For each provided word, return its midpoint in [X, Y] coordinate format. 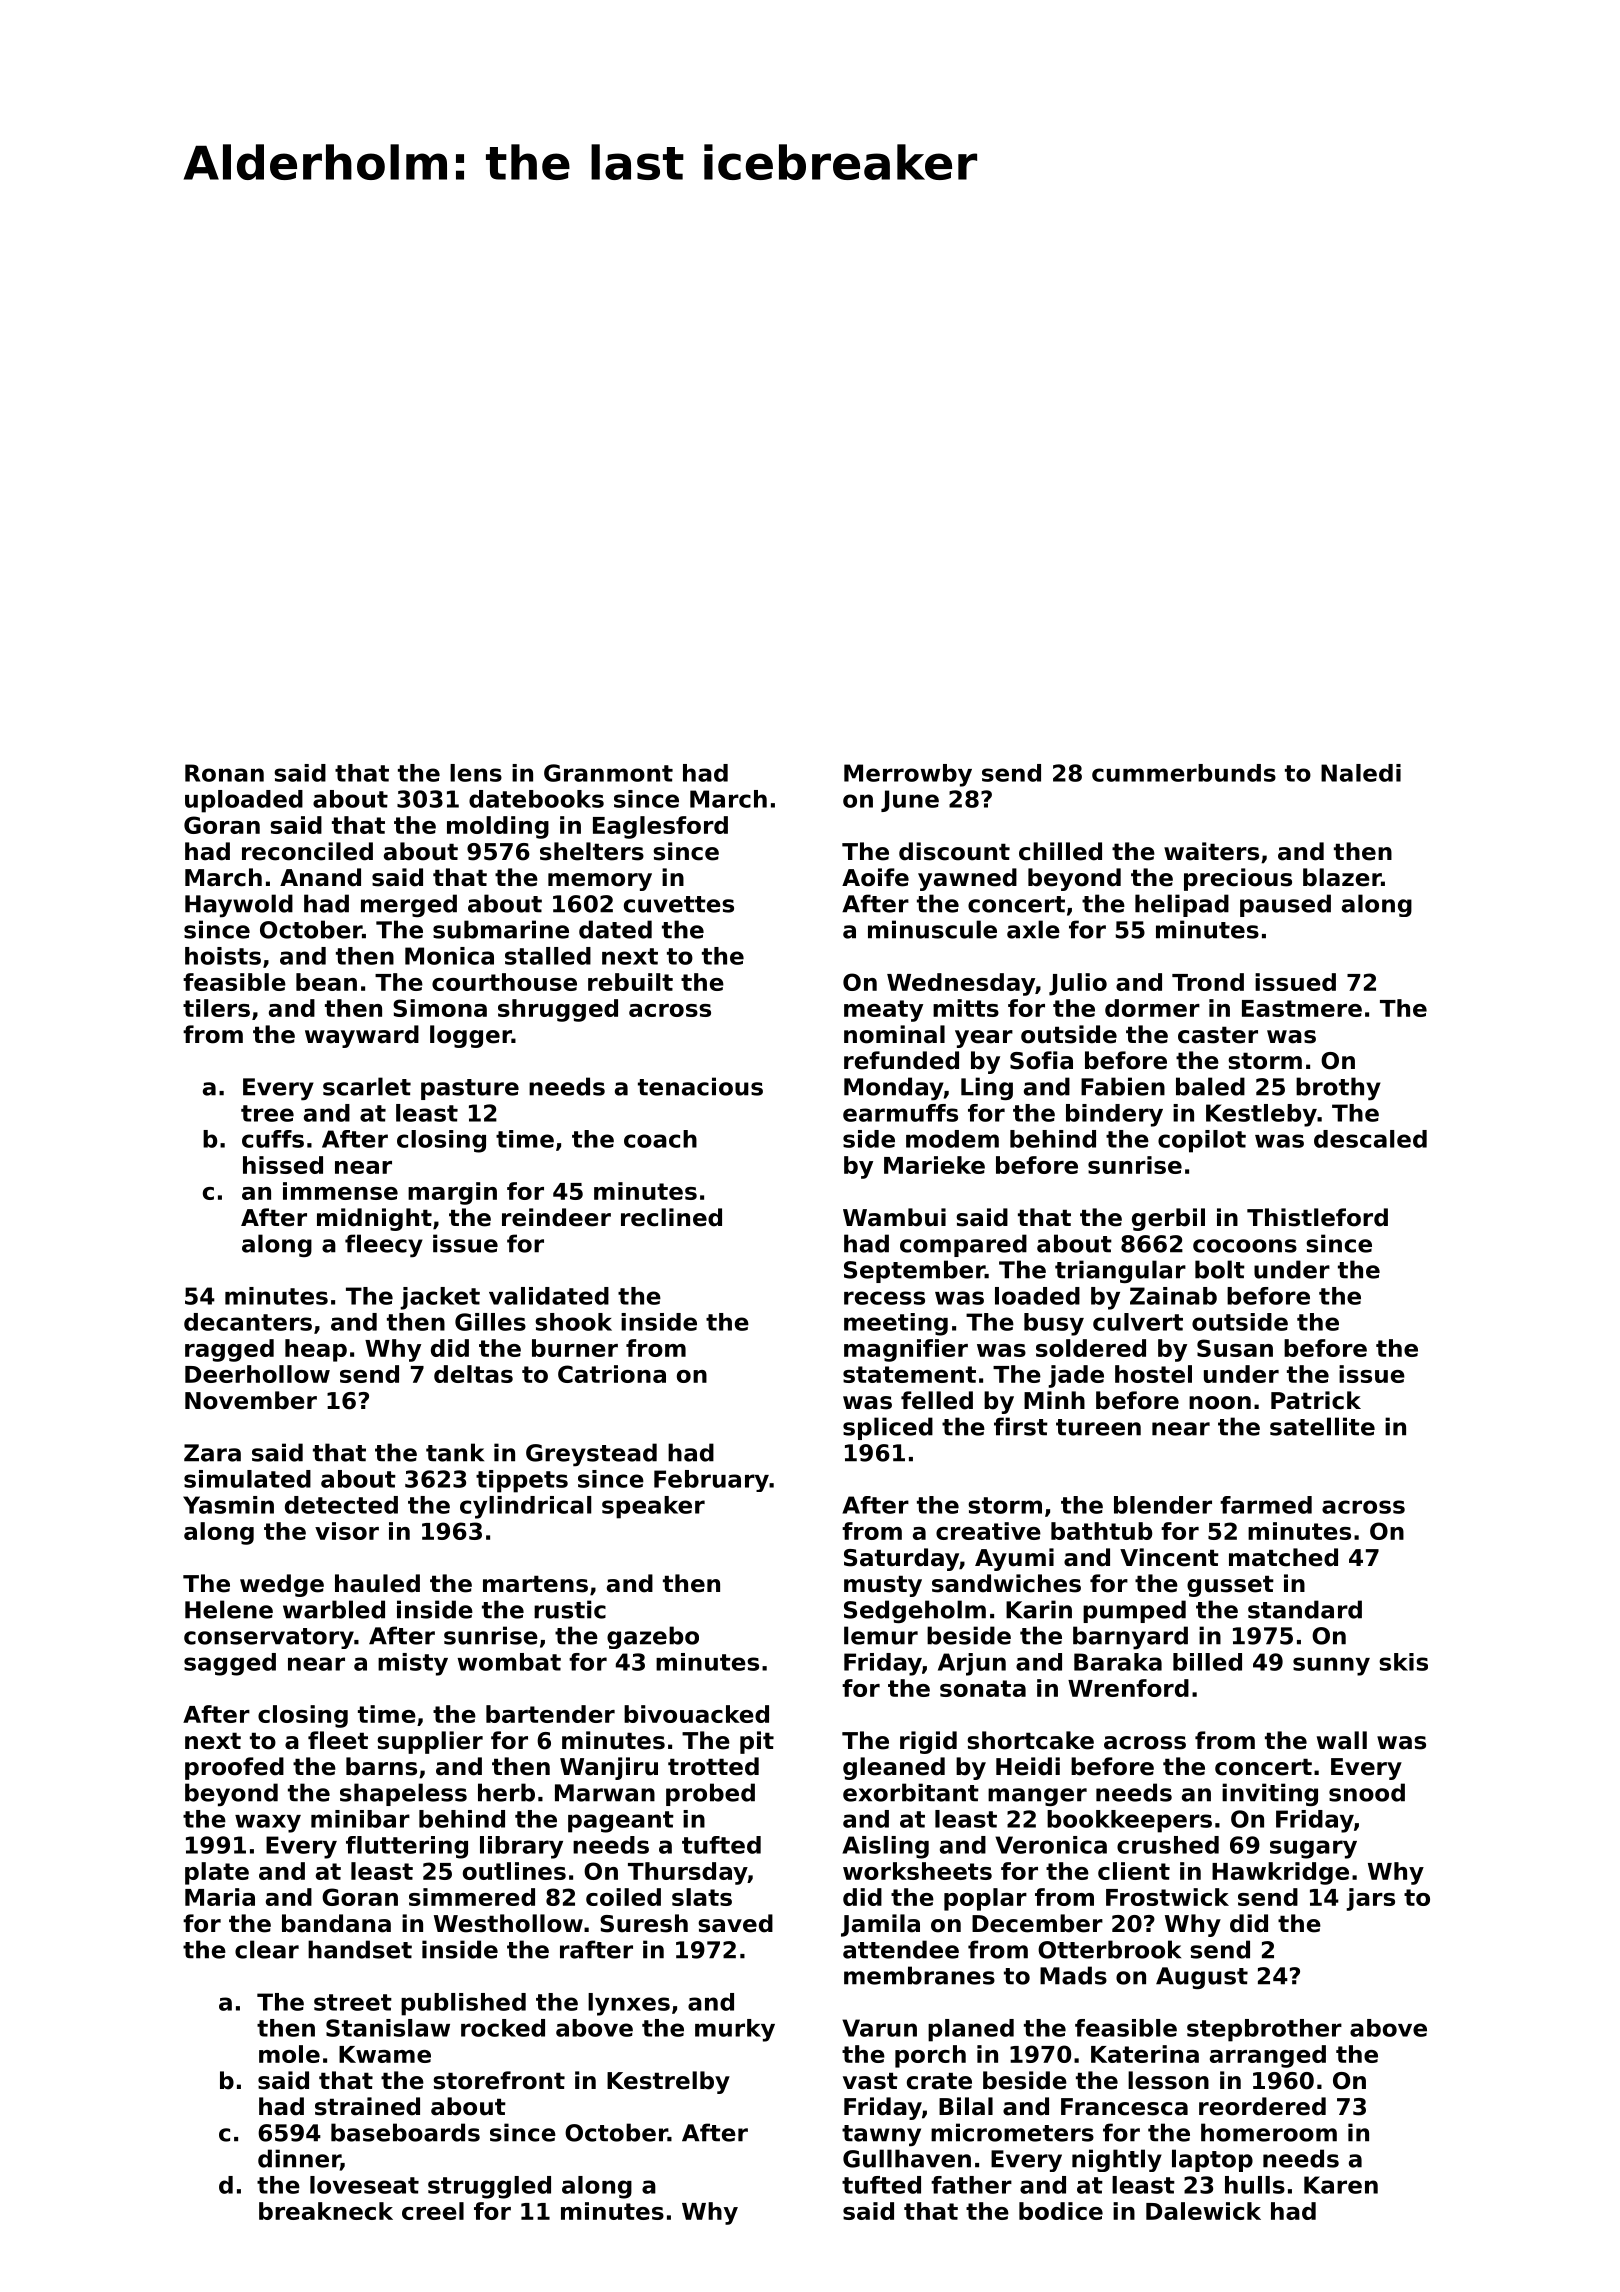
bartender [550, 1714]
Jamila [880, 1925]
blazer [1342, 877]
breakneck [326, 2211]
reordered [1262, 2106]
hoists [223, 956]
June [910, 801]
